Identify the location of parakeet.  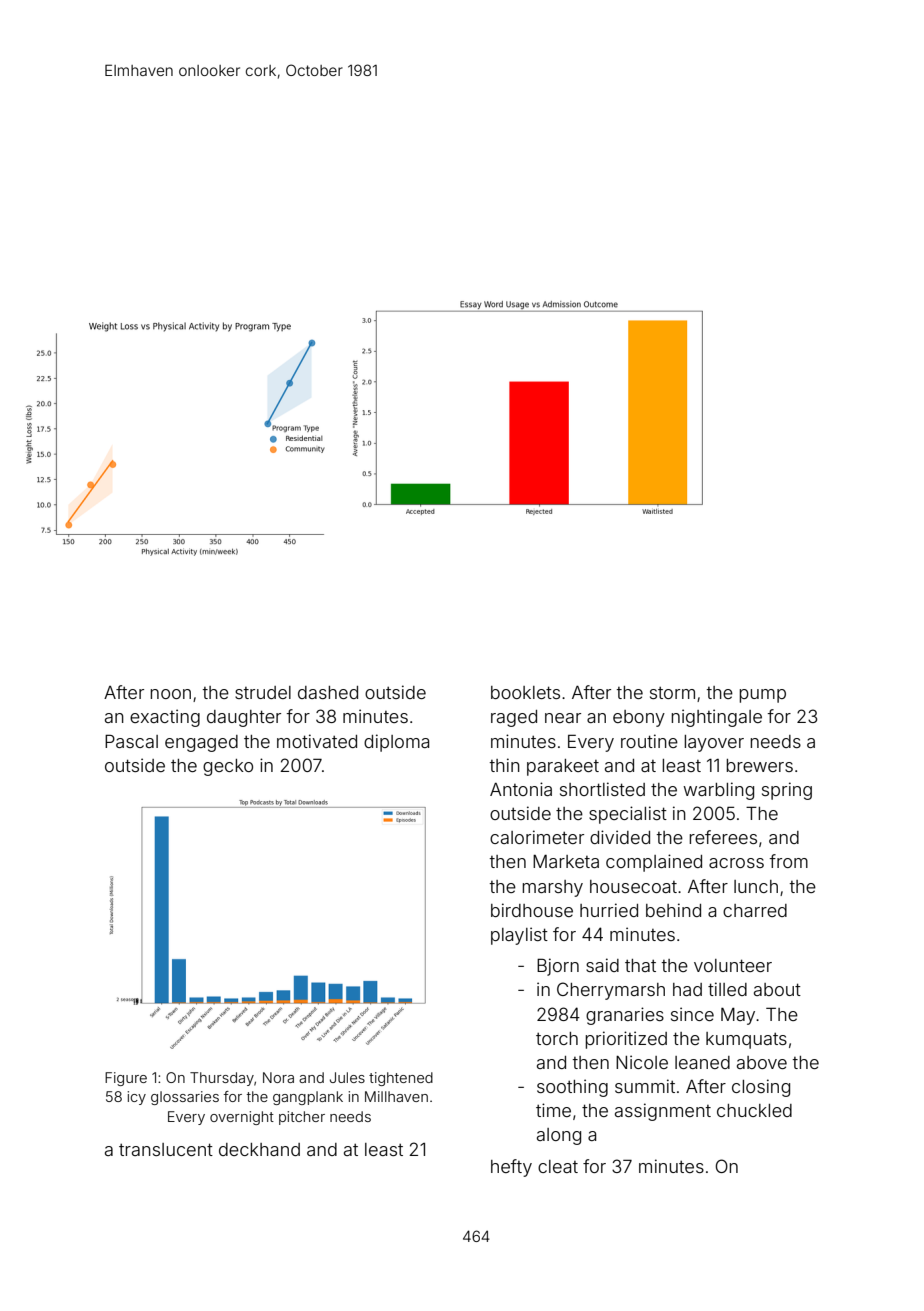
(563, 767).
